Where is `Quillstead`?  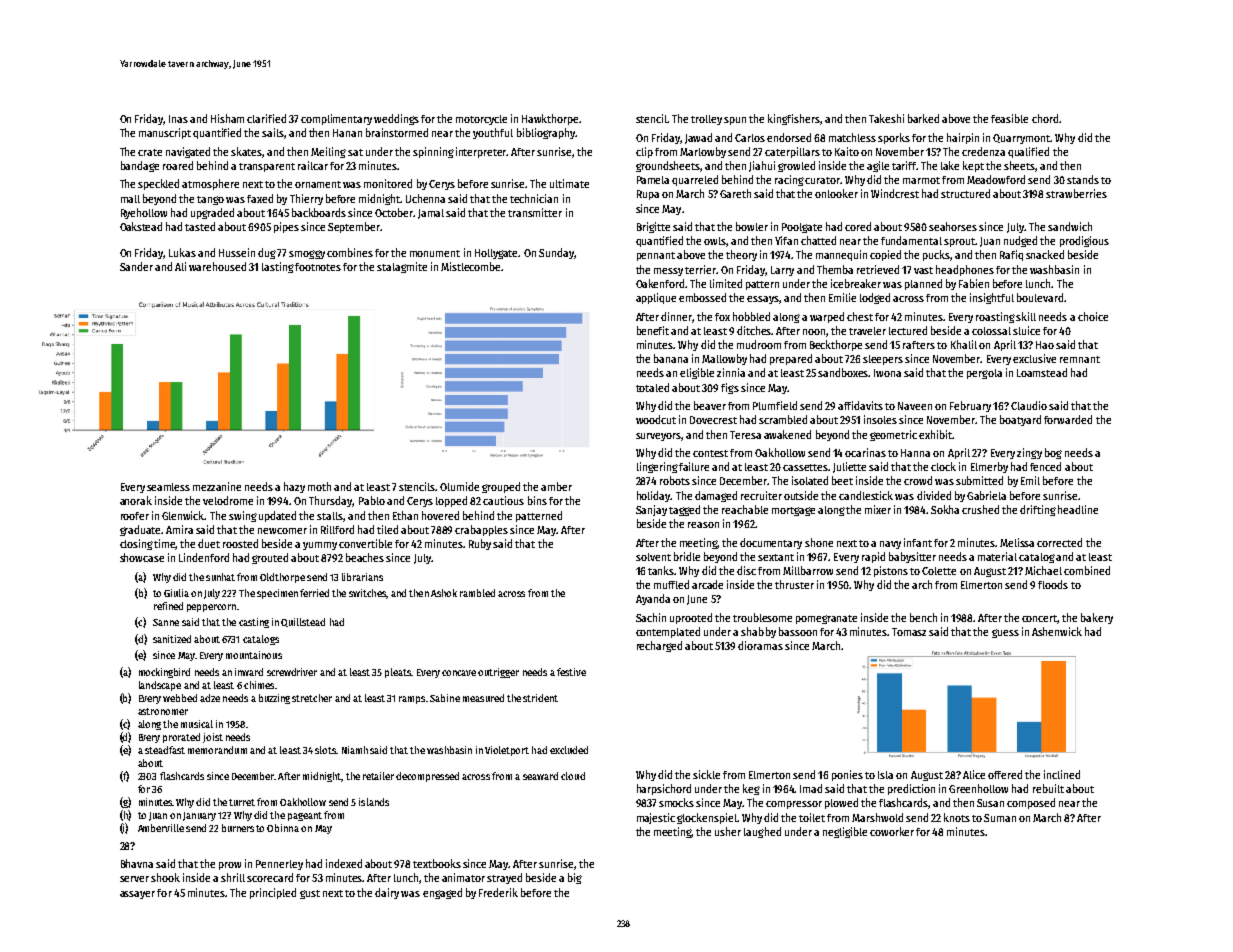 Quillstead is located at coordinates (303, 622).
